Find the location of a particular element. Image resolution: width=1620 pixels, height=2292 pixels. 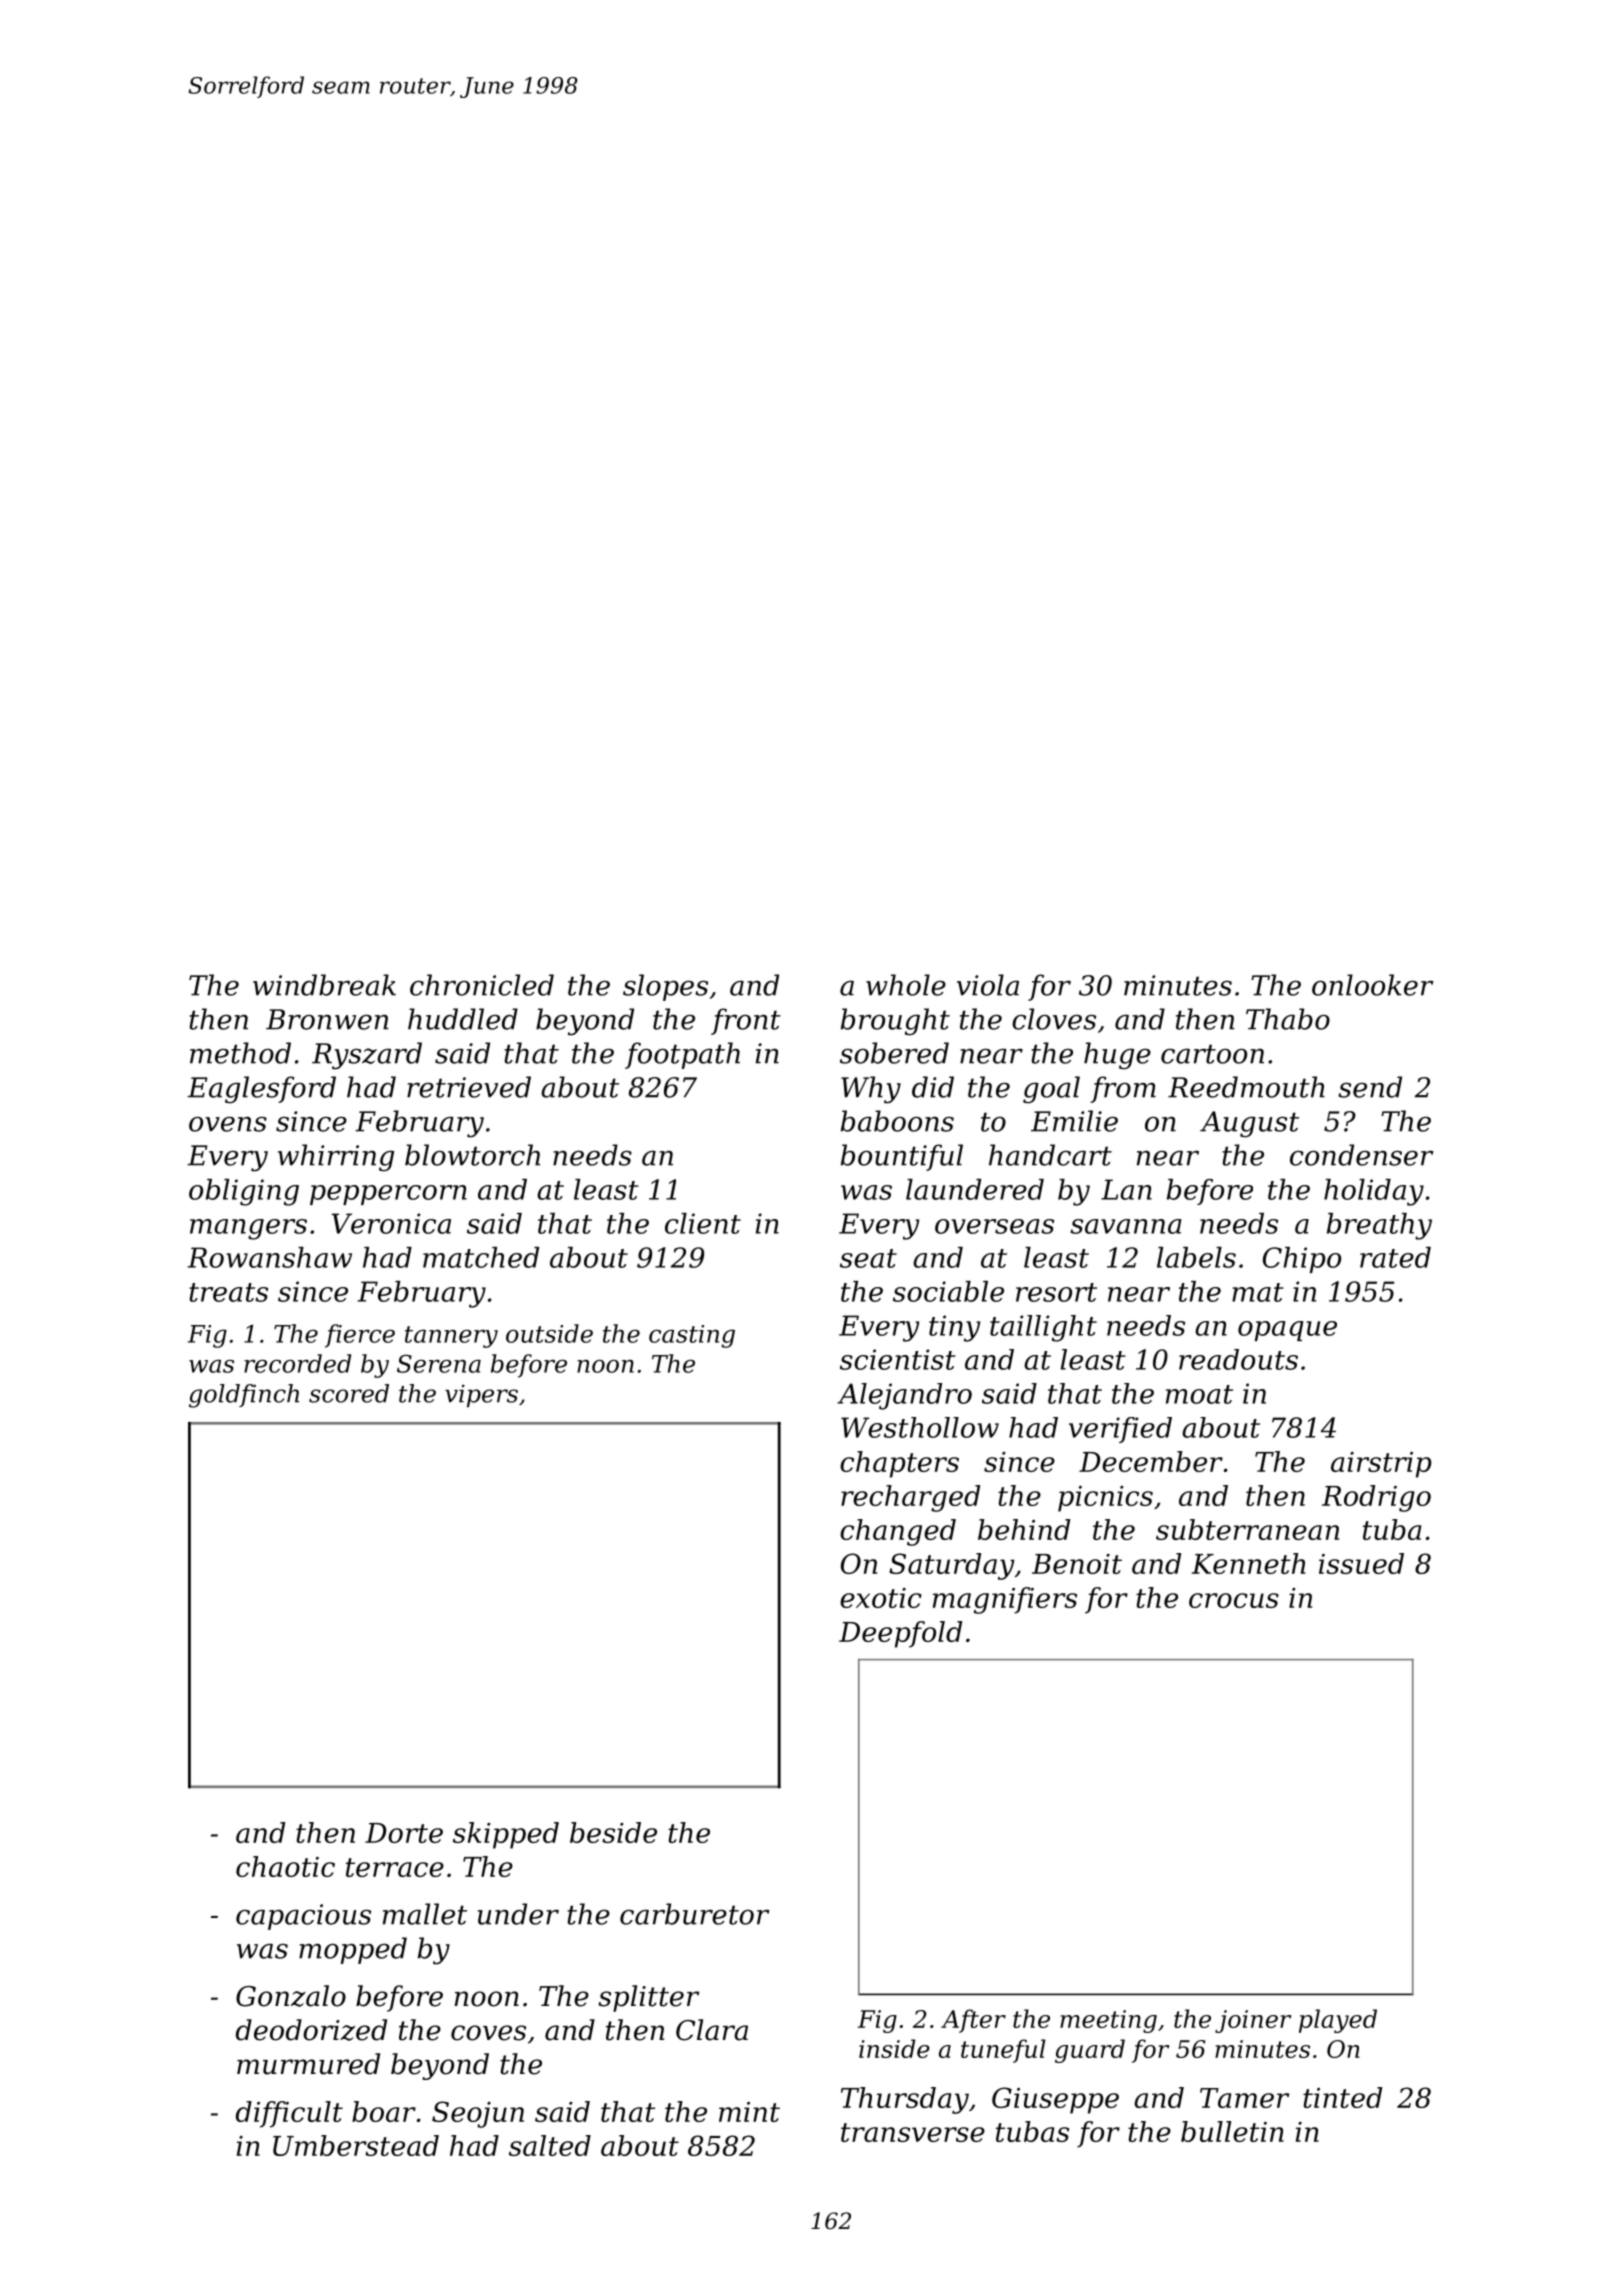

Chipo is located at coordinates (1302, 1260).
